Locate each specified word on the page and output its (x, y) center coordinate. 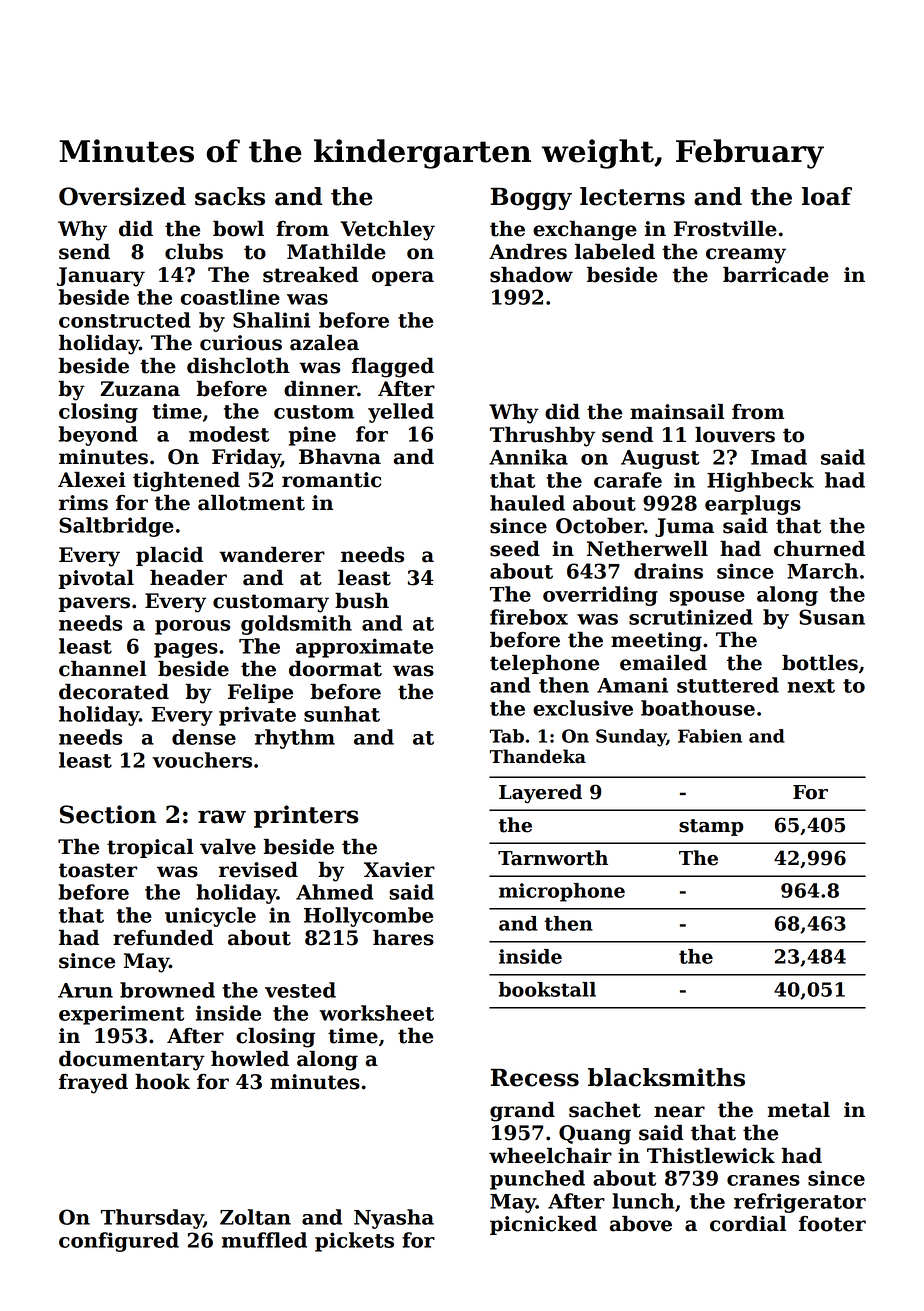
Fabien (710, 736)
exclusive (583, 708)
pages (186, 650)
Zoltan (255, 1217)
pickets (354, 1242)
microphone (562, 892)
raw (222, 817)
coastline (230, 297)
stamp (711, 827)
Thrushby (542, 437)
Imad (779, 457)
